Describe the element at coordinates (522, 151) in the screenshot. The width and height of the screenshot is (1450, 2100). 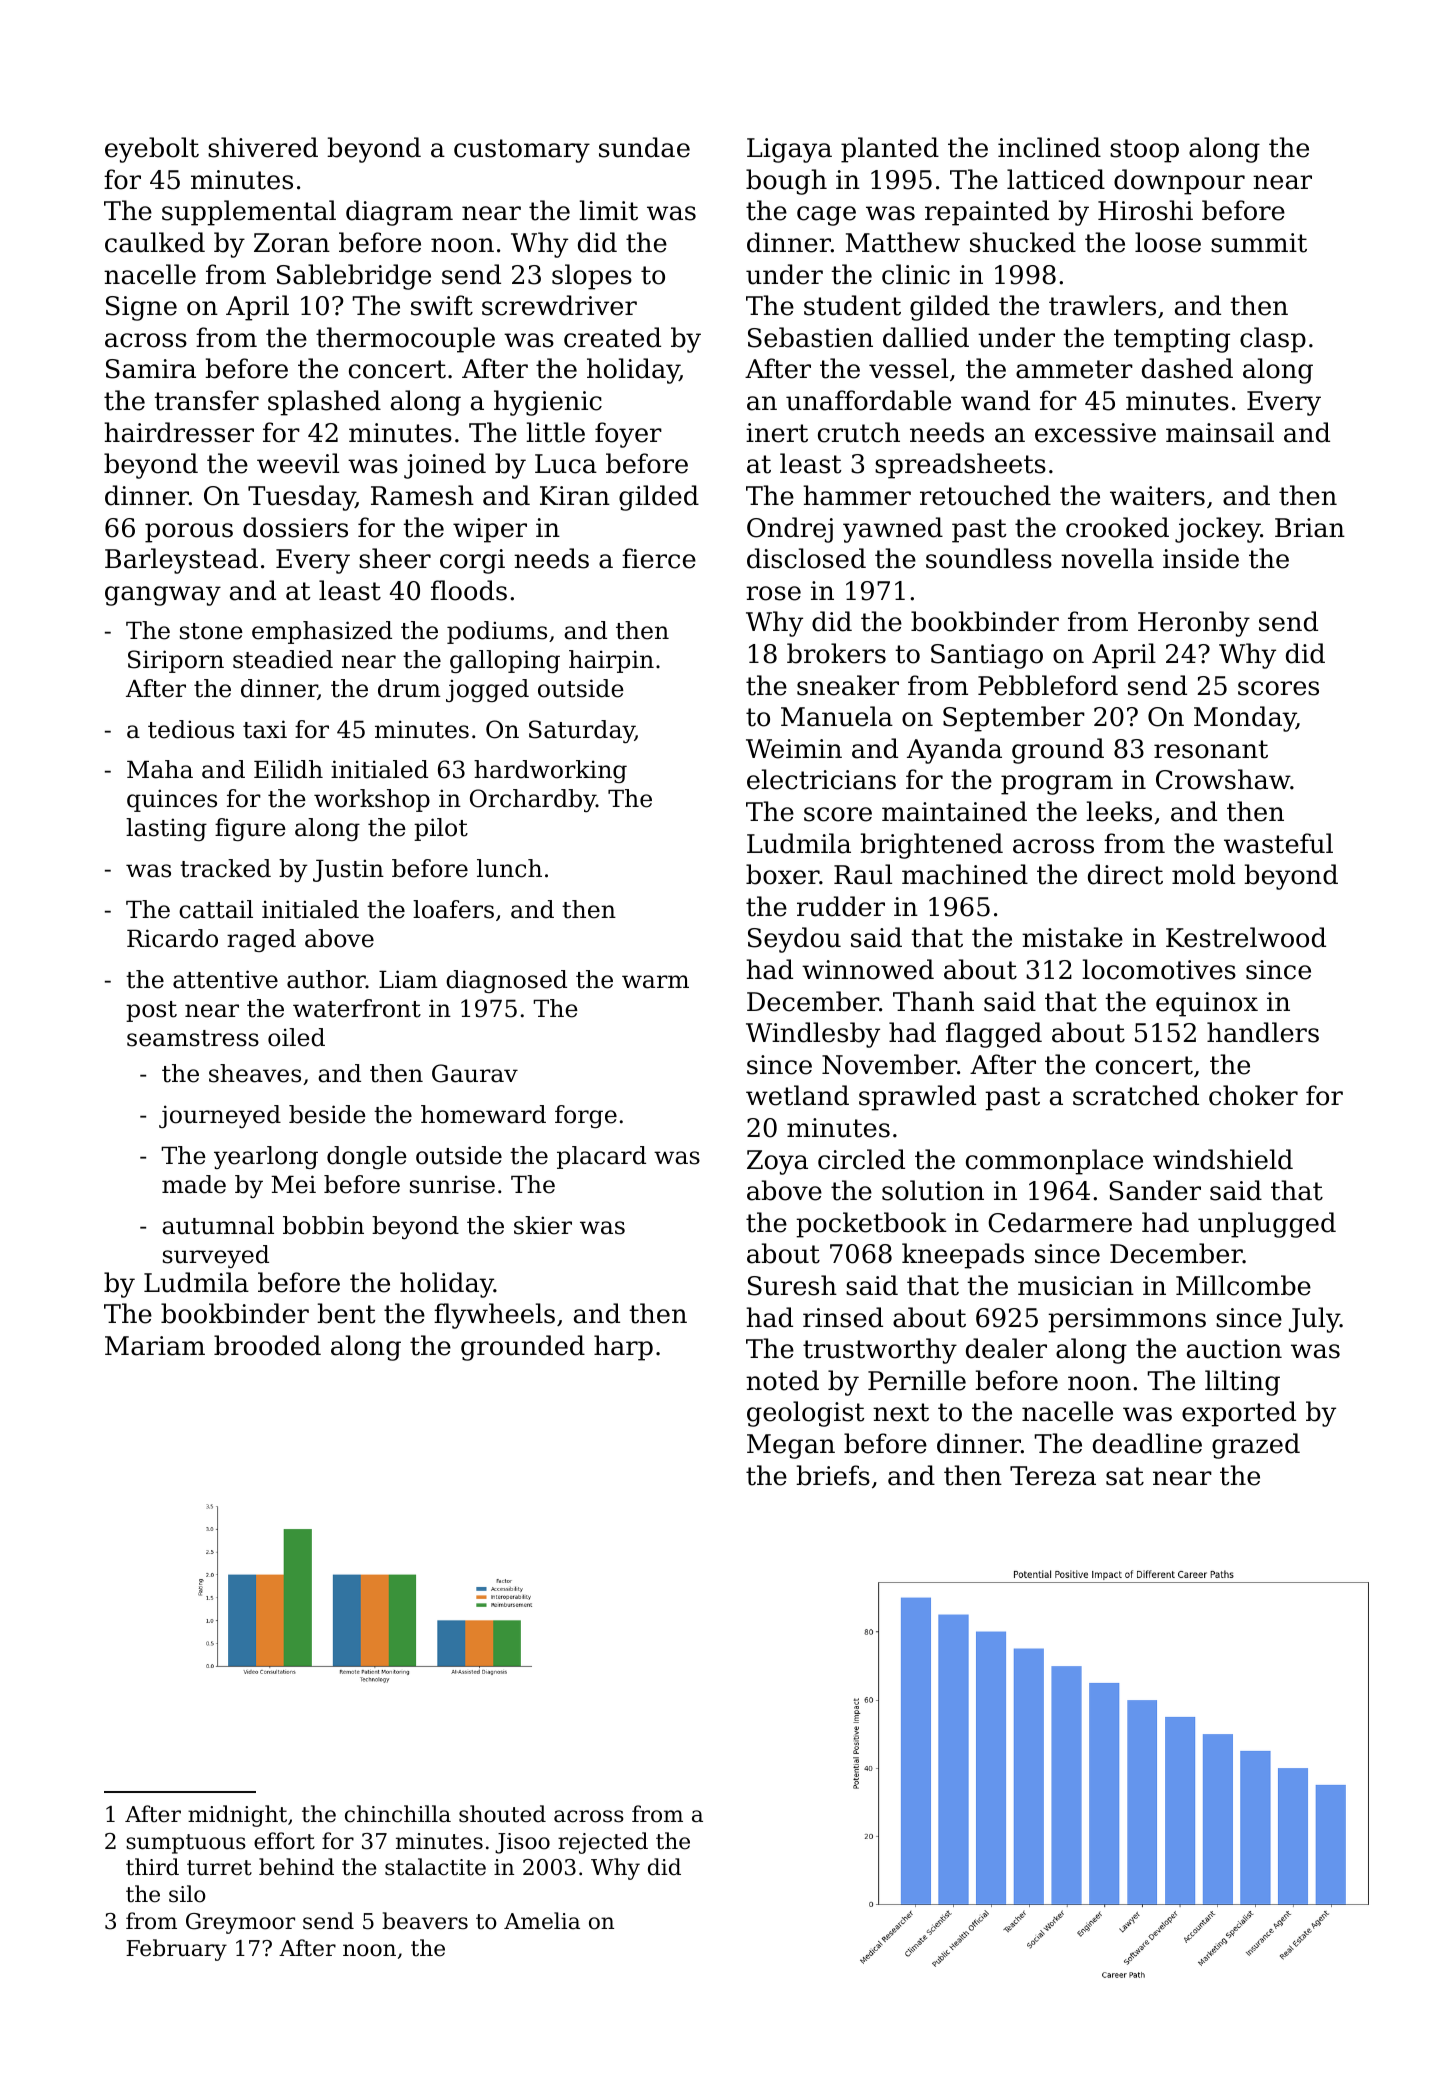
I see `customary` at that location.
